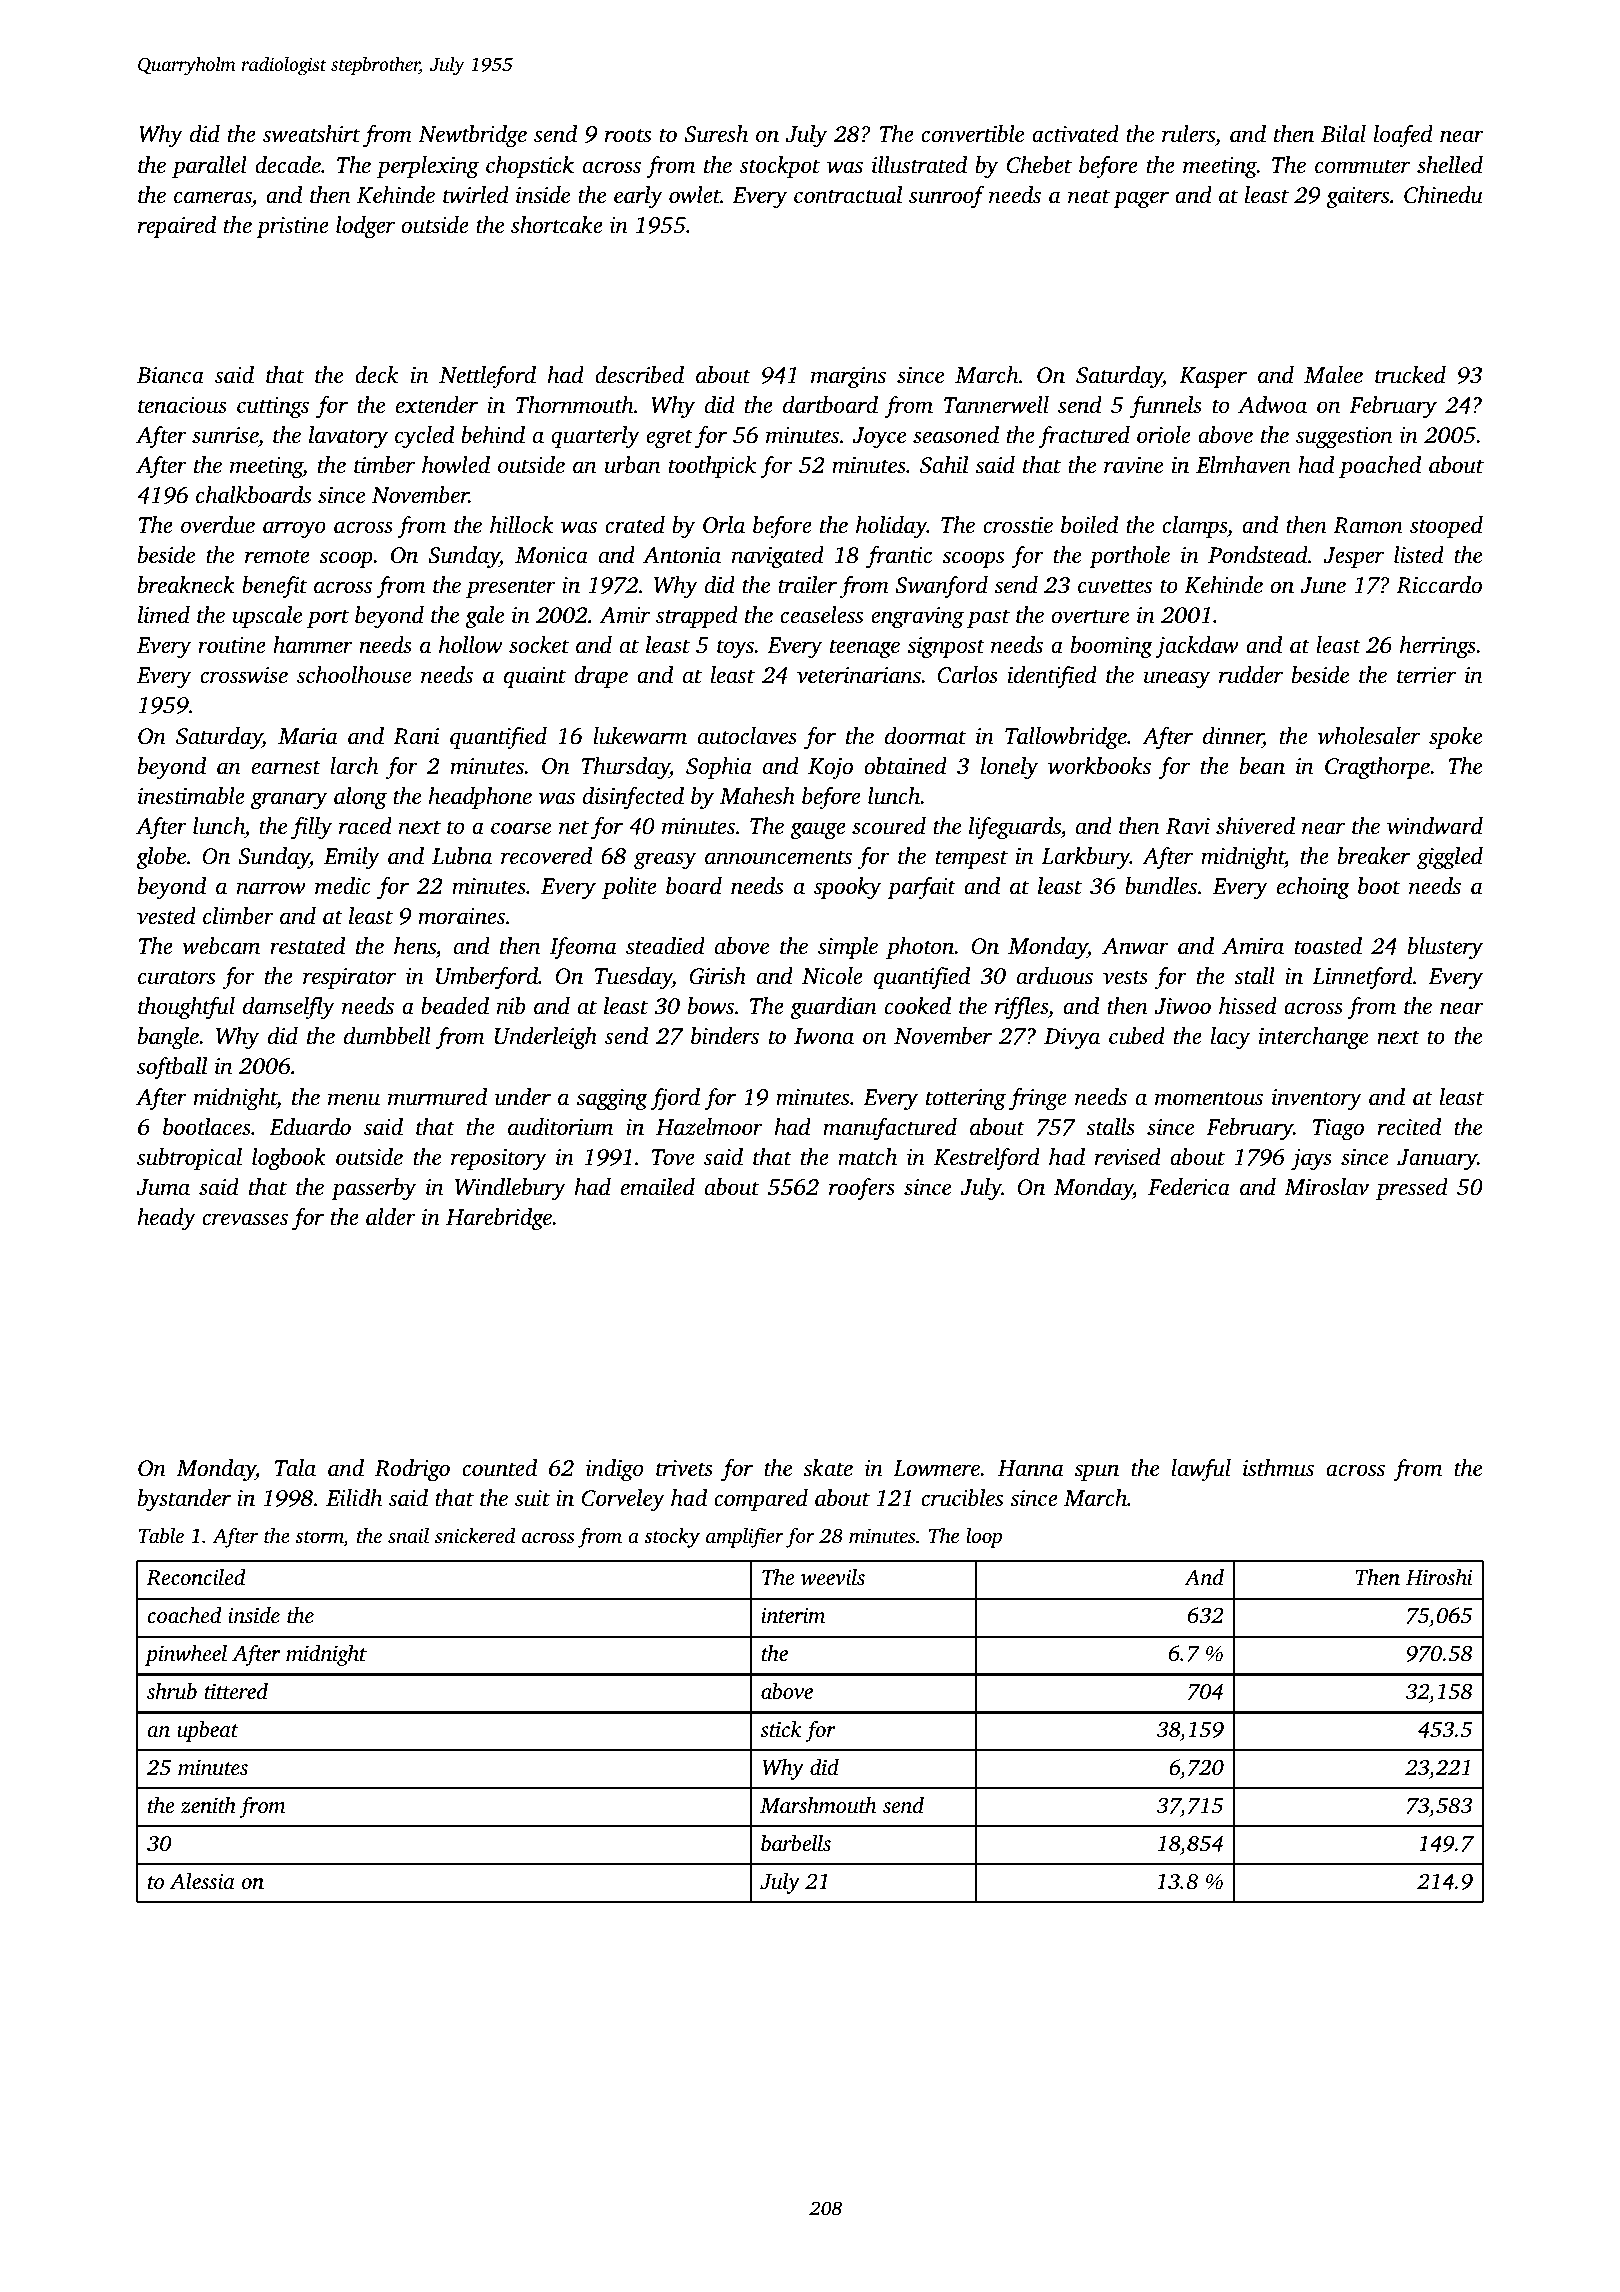 This document has width=1620, height=2292. I want to click on sweatshirt, so click(311, 134).
